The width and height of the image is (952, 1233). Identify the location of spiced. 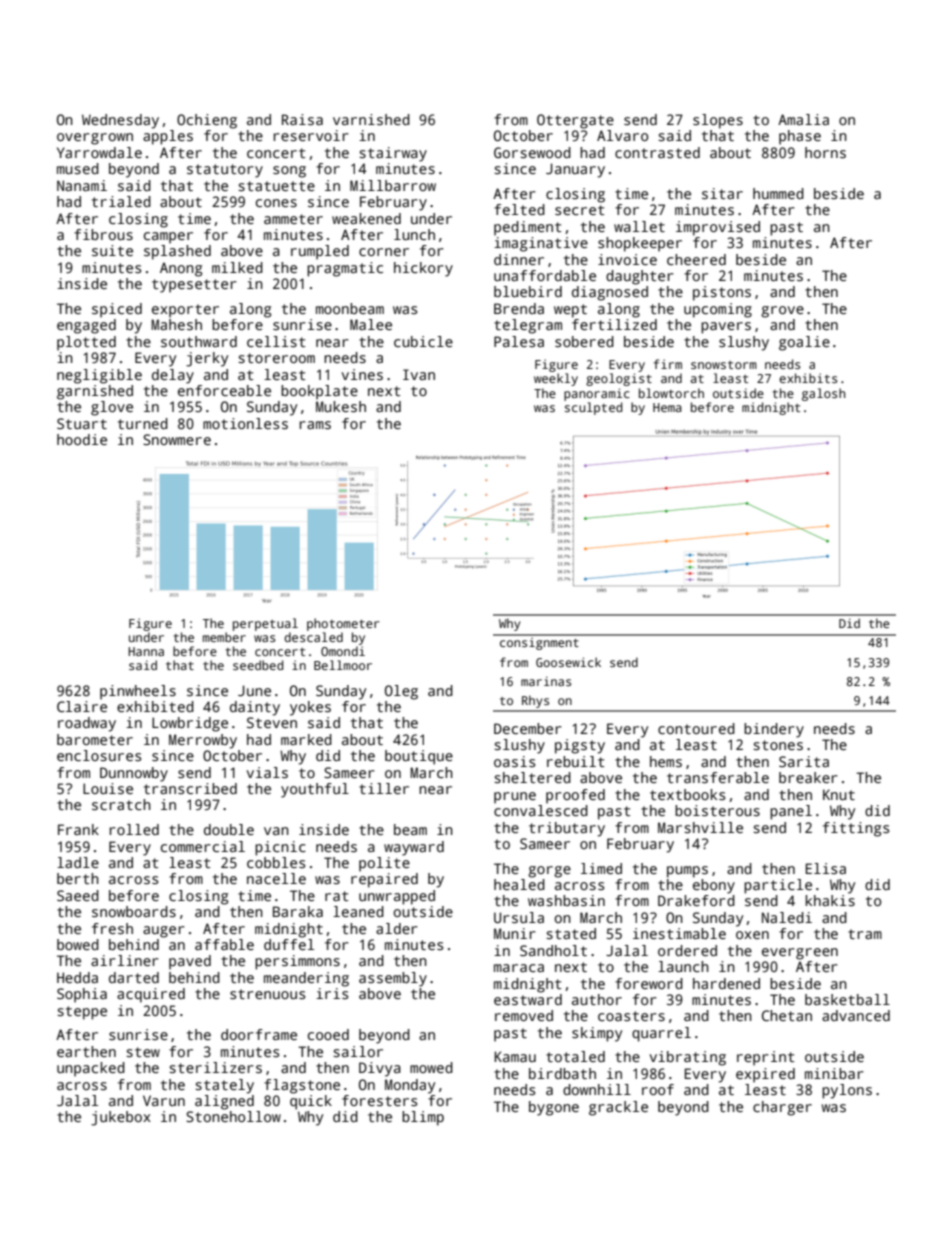
(117, 310).
